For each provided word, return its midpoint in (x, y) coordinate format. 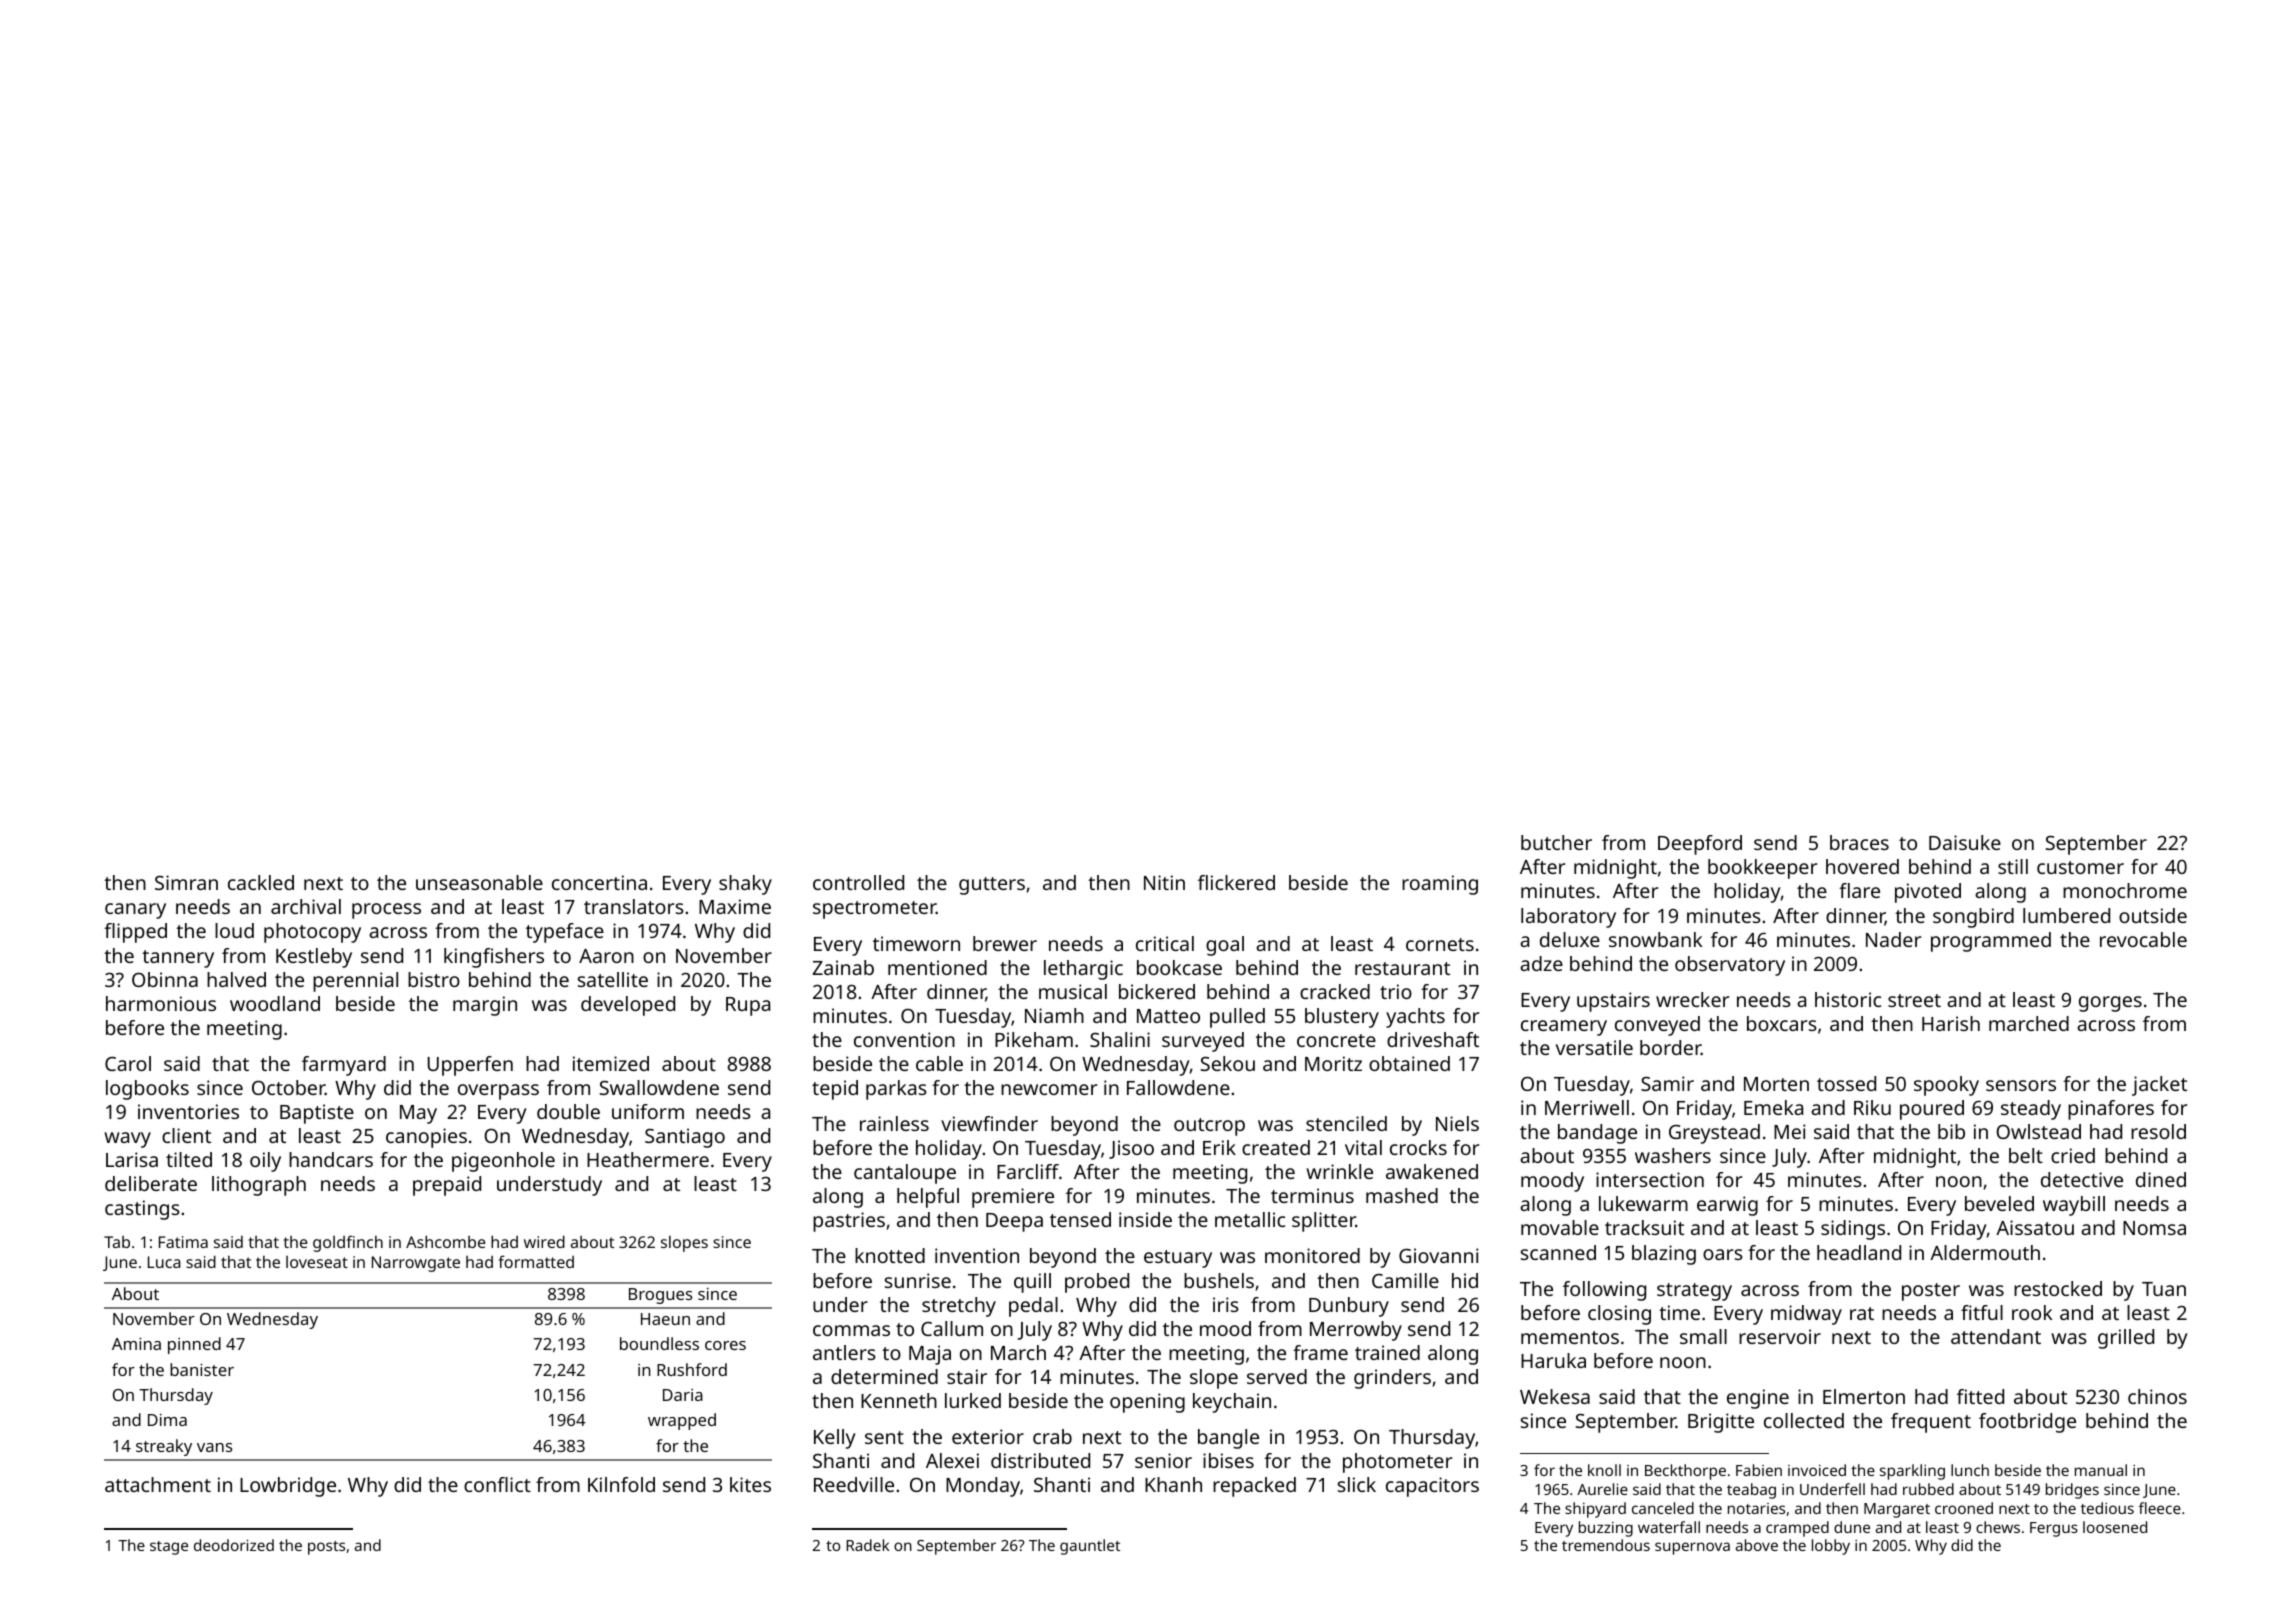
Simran (186, 882)
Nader (1893, 939)
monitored (1312, 1255)
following (1604, 1291)
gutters (992, 886)
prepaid (447, 1186)
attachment (158, 1484)
